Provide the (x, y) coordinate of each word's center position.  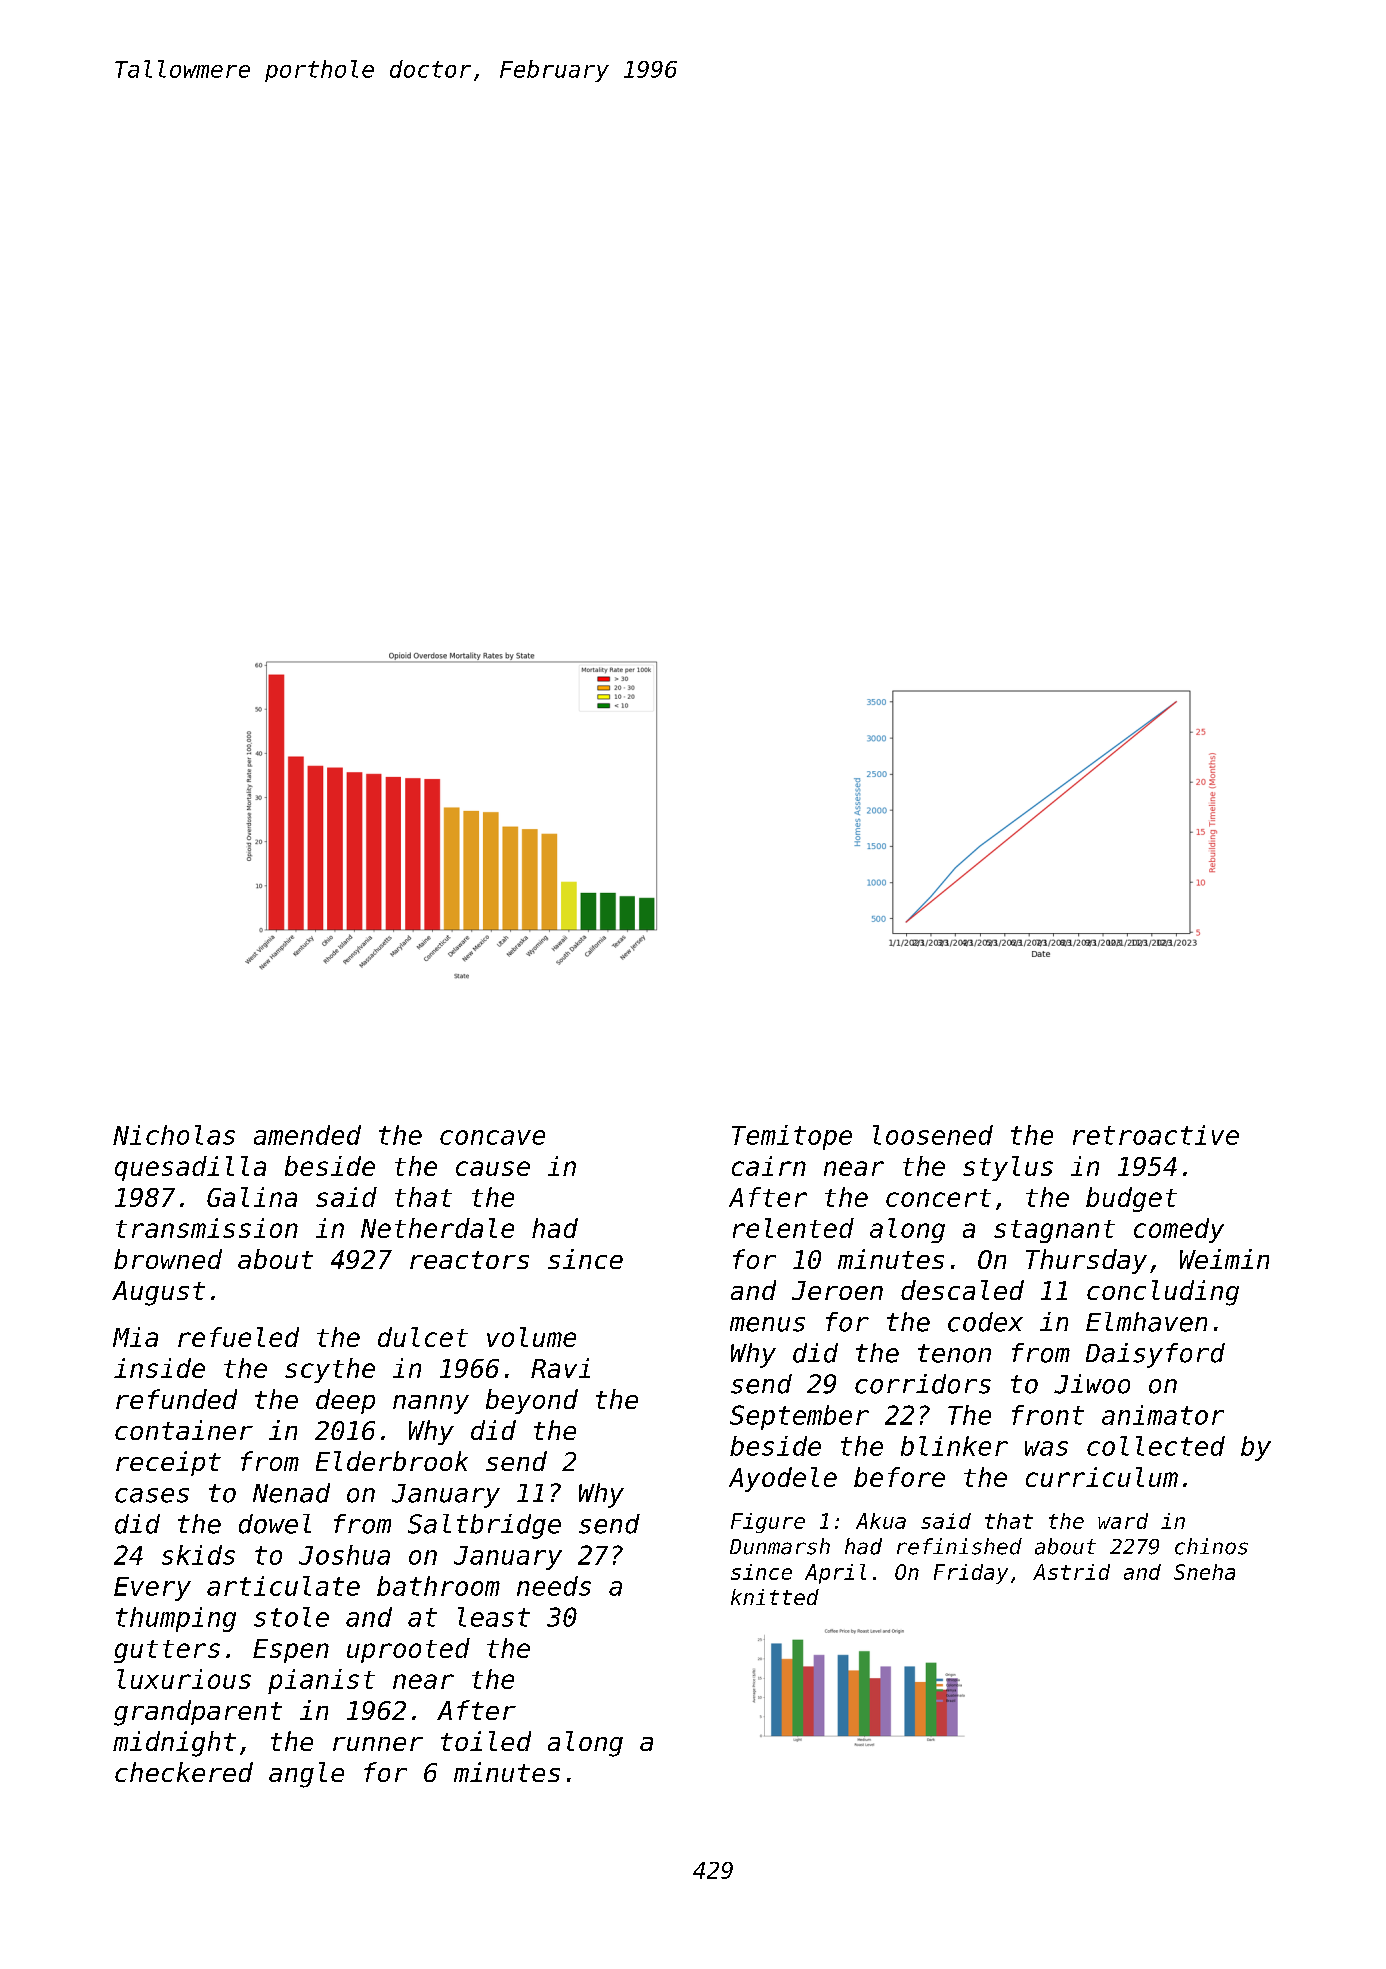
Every (152, 1589)
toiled (486, 1741)
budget (1131, 1199)
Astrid (1071, 1572)
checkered (184, 1772)
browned (168, 1259)
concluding (1163, 1293)
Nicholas (174, 1135)
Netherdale (437, 1228)
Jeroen (837, 1290)
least (494, 1617)
